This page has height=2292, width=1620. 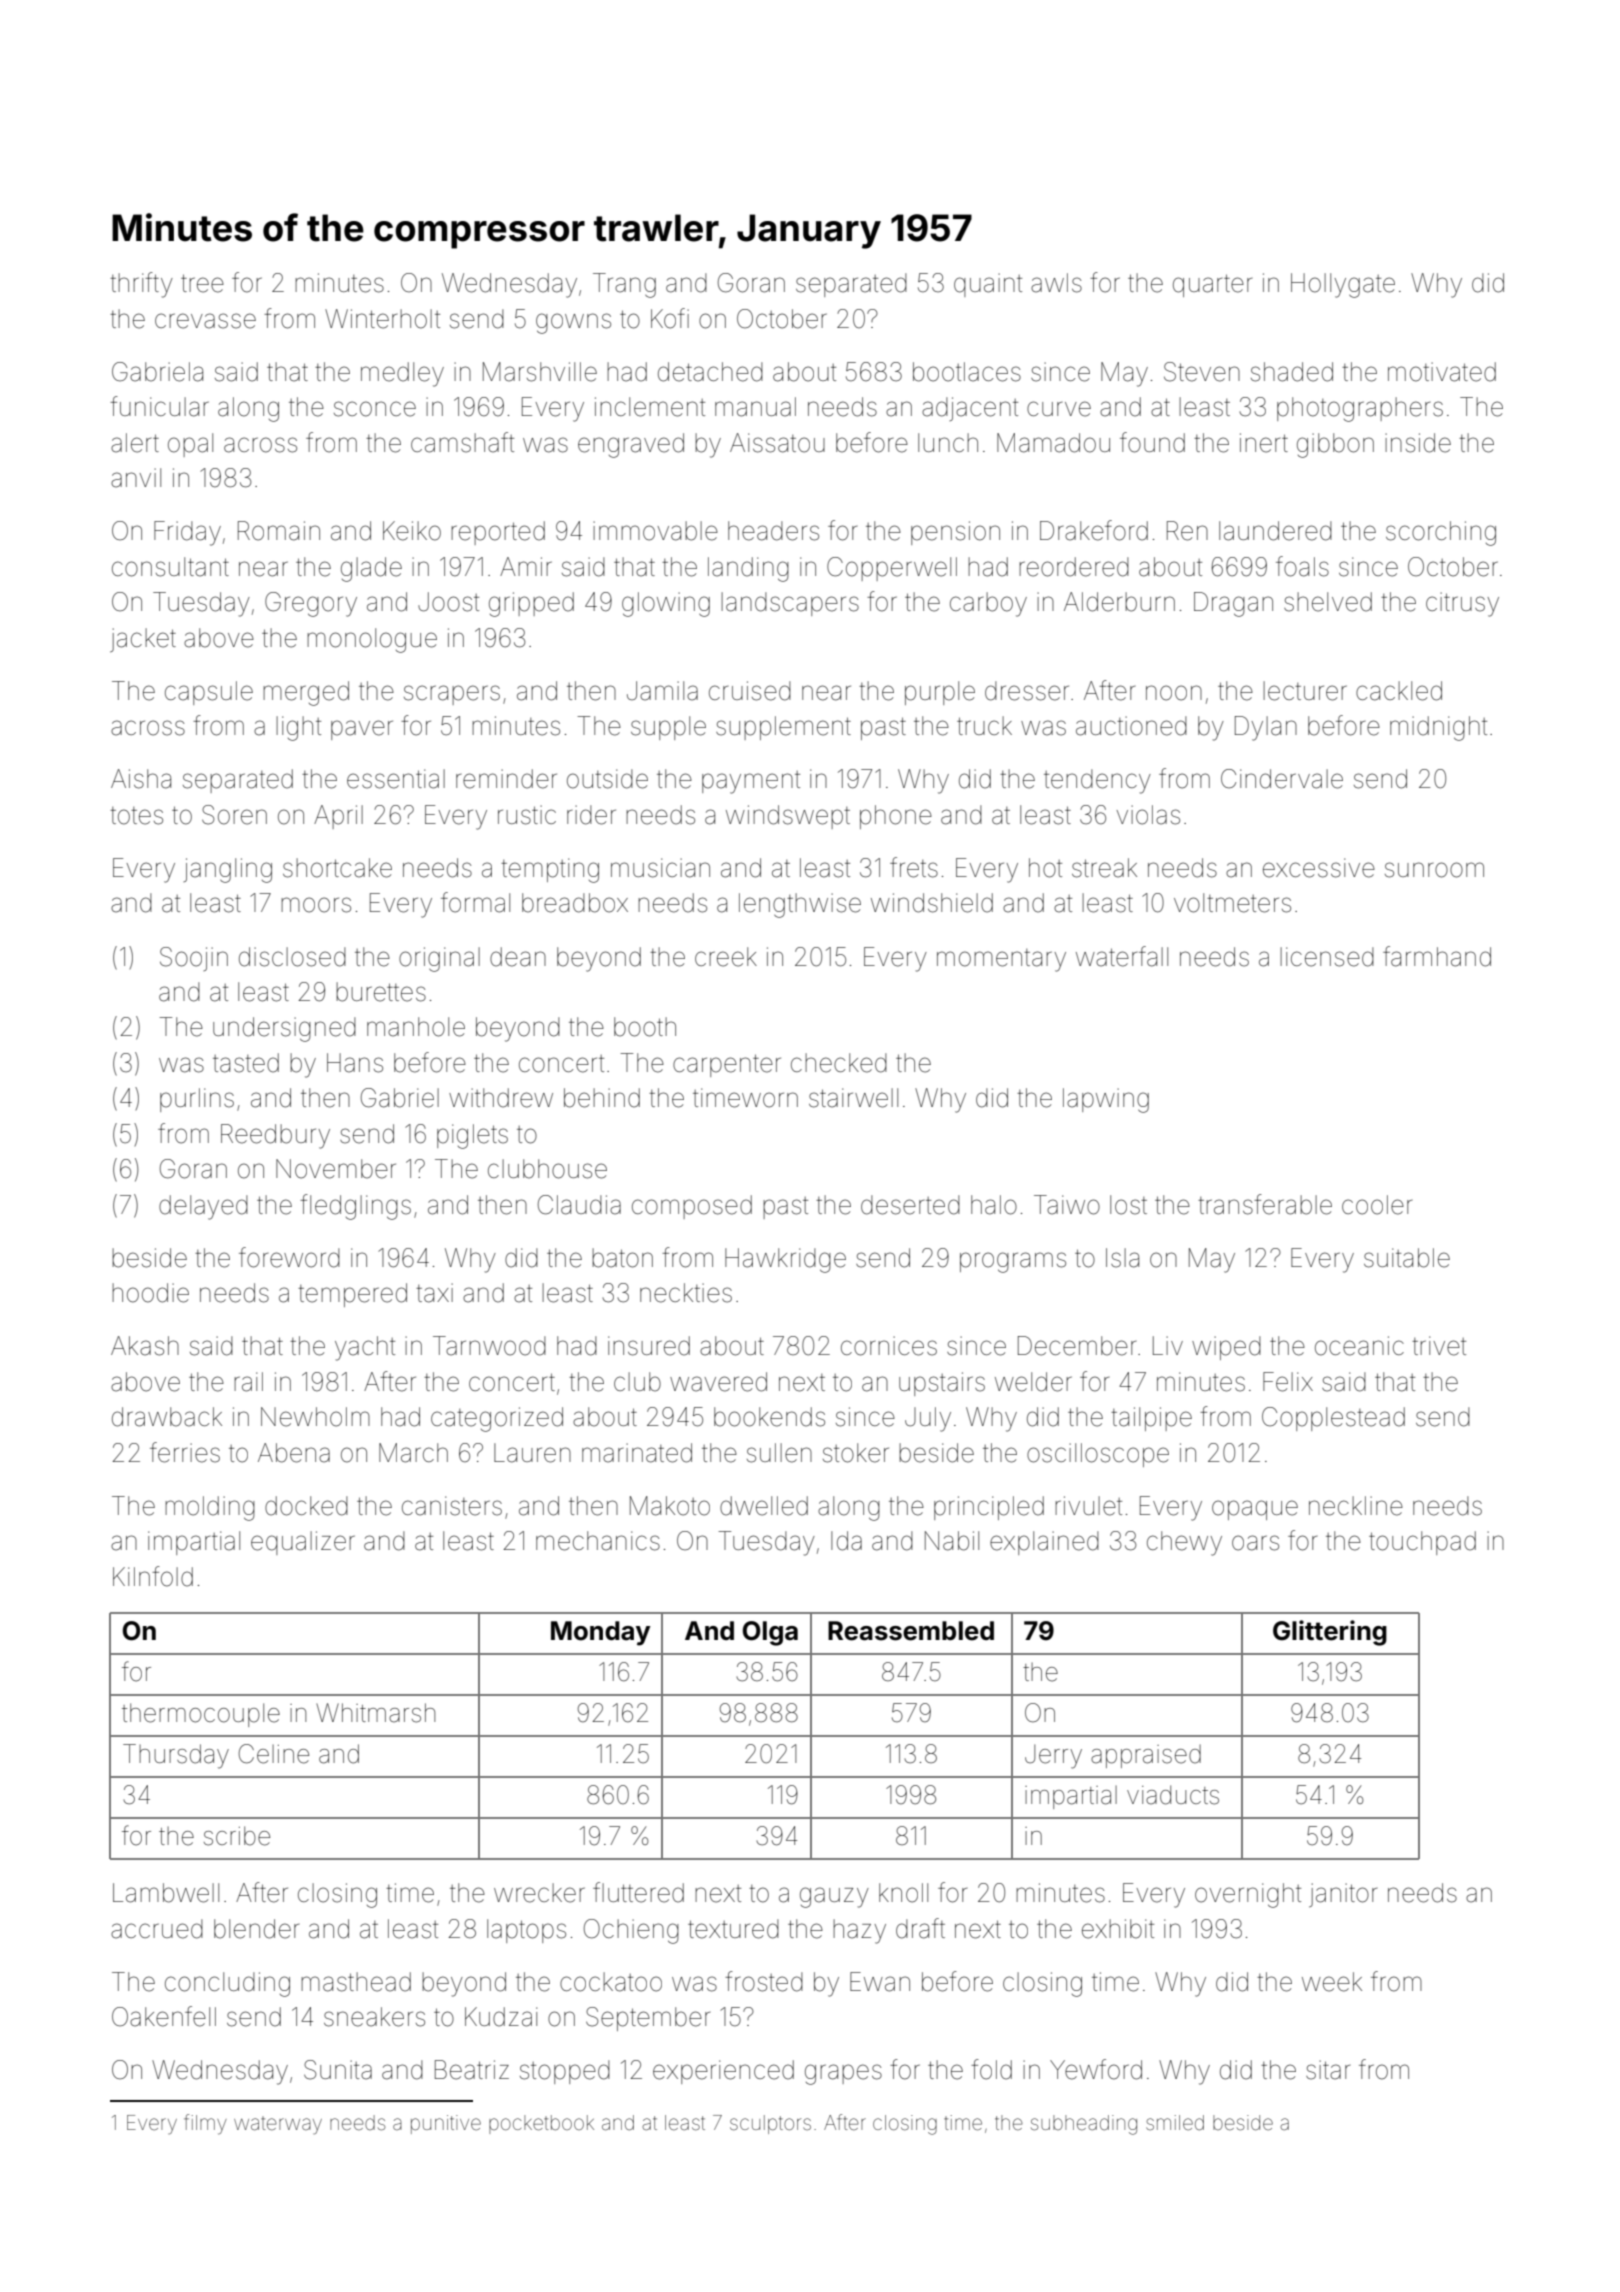 What do you see at coordinates (1053, 1756) in the page?
I see `Jerry` at bounding box center [1053, 1756].
